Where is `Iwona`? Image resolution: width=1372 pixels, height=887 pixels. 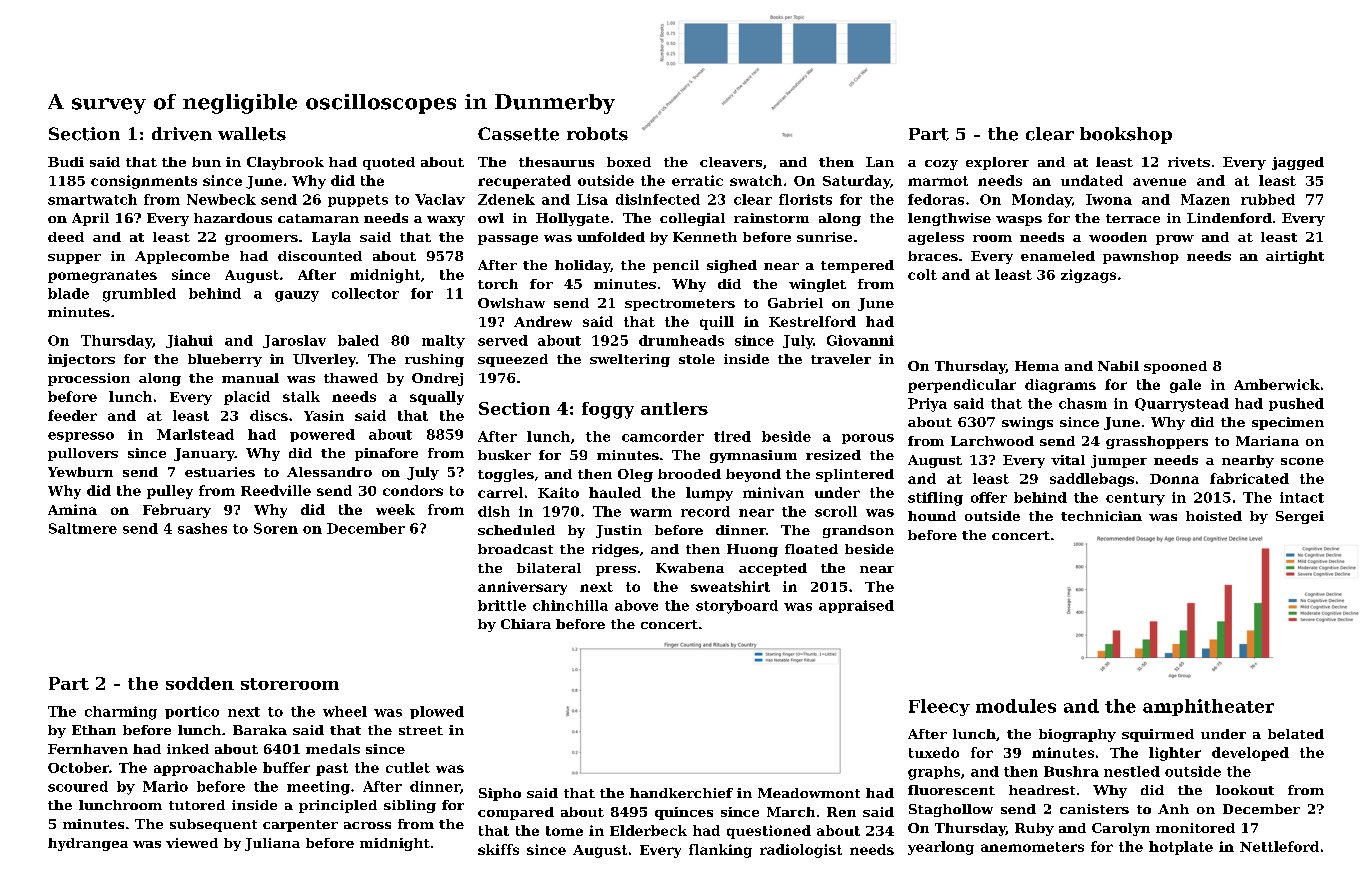 Iwona is located at coordinates (1109, 199).
